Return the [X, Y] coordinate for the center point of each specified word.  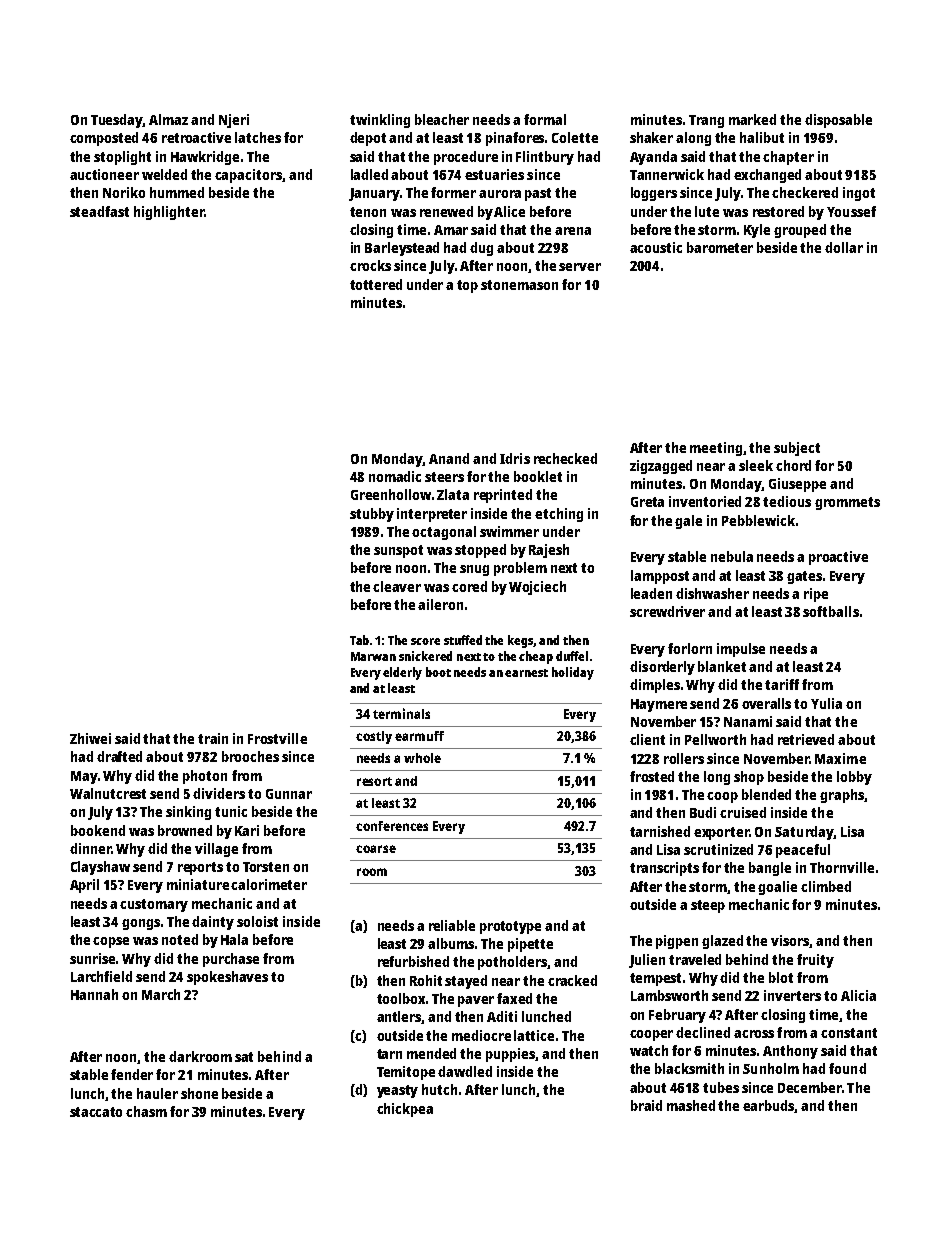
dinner [90, 848]
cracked [572, 980]
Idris [515, 458]
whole [422, 758]
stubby [372, 515]
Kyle [757, 231]
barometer [720, 247]
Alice [509, 211]
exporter [721, 833]
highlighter [169, 213]
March [161, 994]
